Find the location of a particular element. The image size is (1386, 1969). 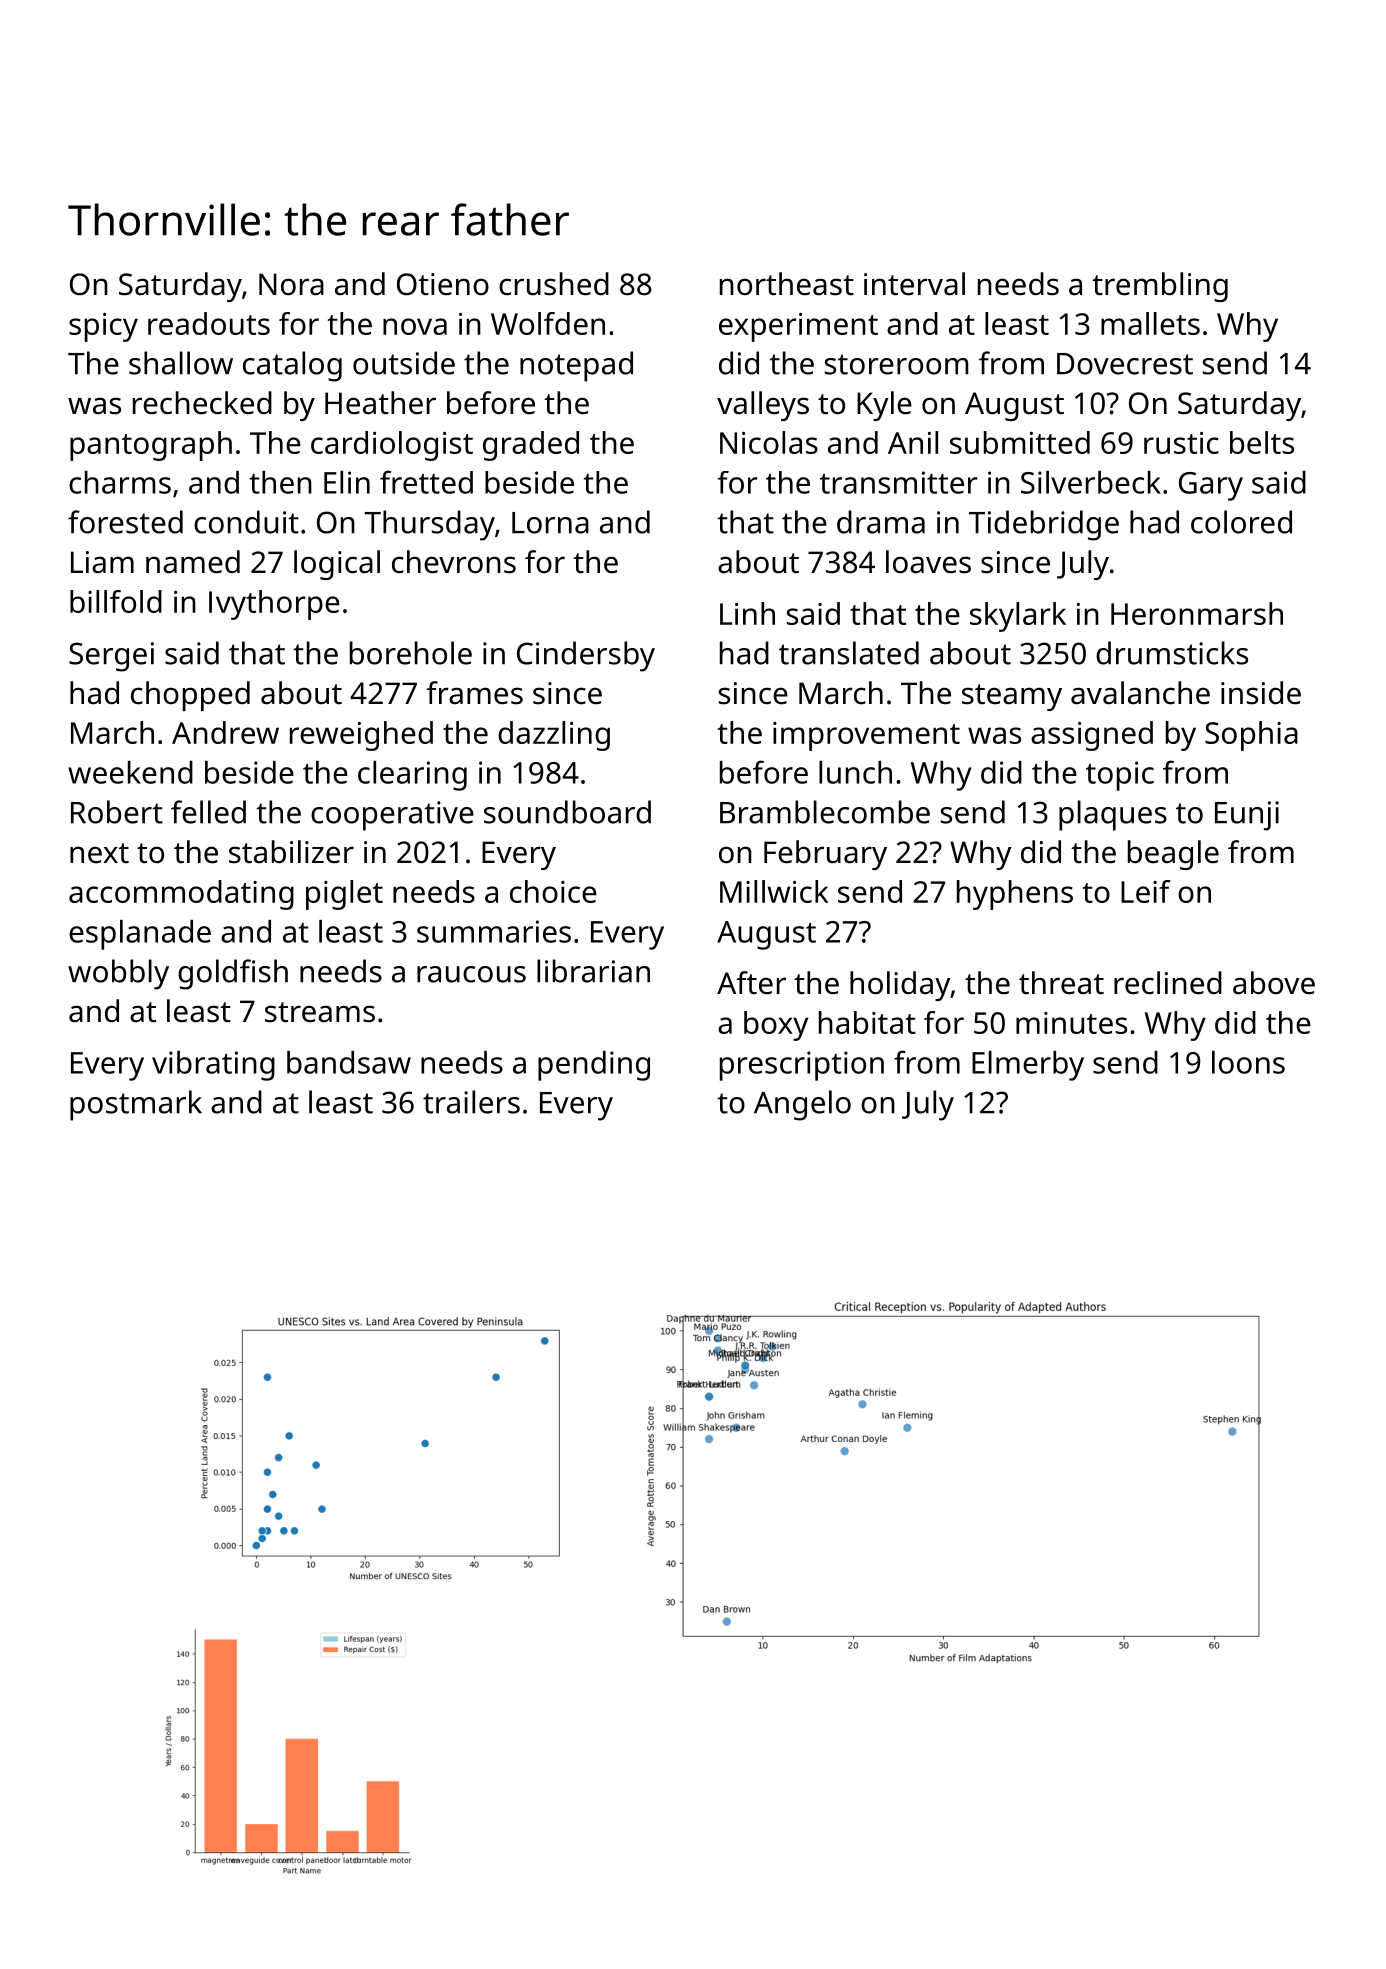

raucous is located at coordinates (471, 974).
